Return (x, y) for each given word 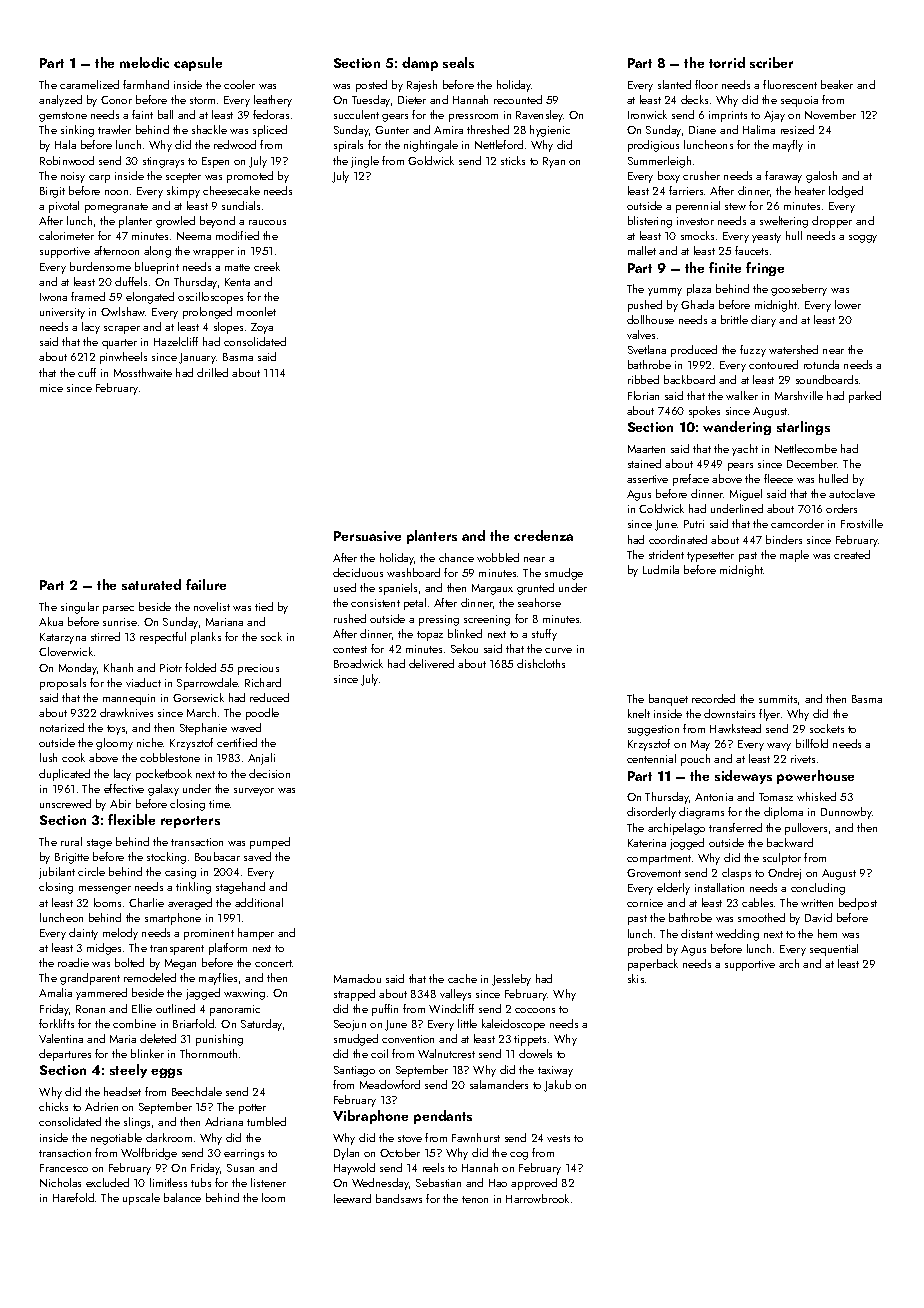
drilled (212, 372)
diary (763, 321)
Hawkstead (735, 728)
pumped (270, 843)
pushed (645, 306)
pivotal (64, 207)
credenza (543, 535)
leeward (352, 1198)
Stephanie (203, 729)
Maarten (646, 449)
